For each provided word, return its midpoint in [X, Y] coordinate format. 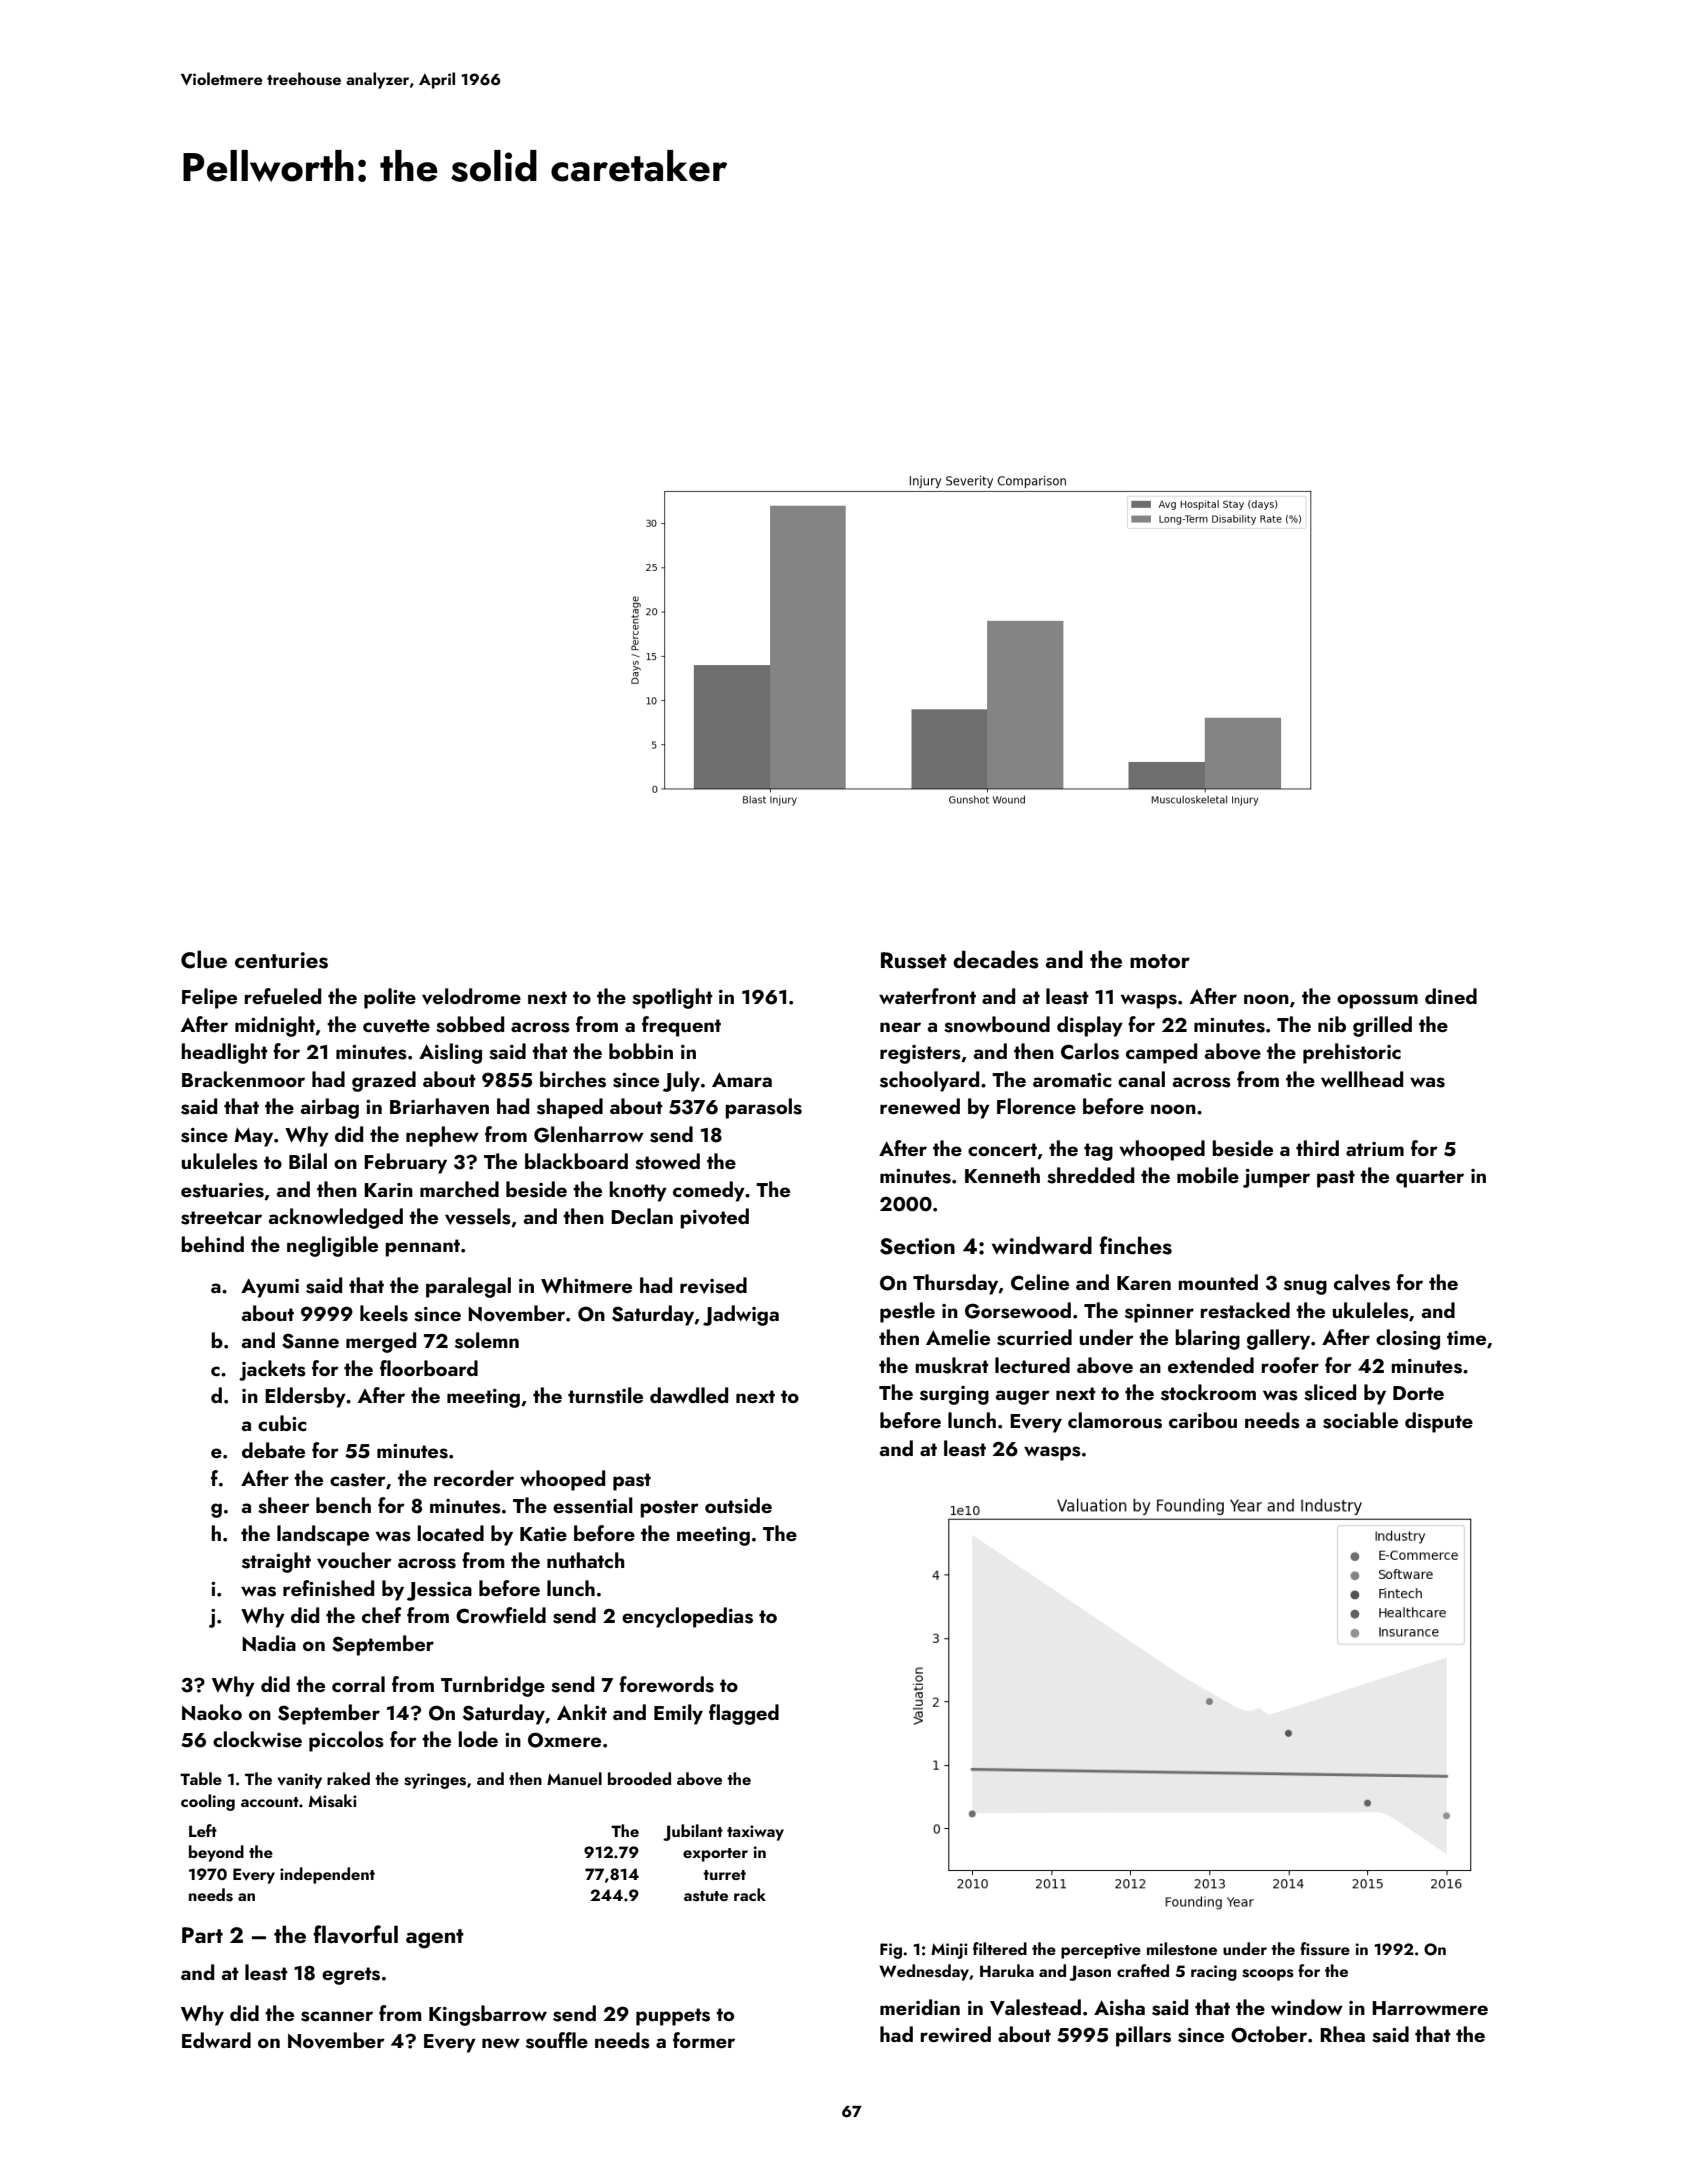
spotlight [672, 998]
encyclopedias [687, 1617]
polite [390, 998]
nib [1332, 1024]
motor [1160, 961]
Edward [216, 2040]
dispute [1439, 1422]
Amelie [958, 1337]
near [900, 1027]
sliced [1330, 1392]
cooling [208, 1802]
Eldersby [305, 1397]
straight [276, 1562]
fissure [1325, 1949]
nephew [442, 1136]
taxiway [755, 1833]
